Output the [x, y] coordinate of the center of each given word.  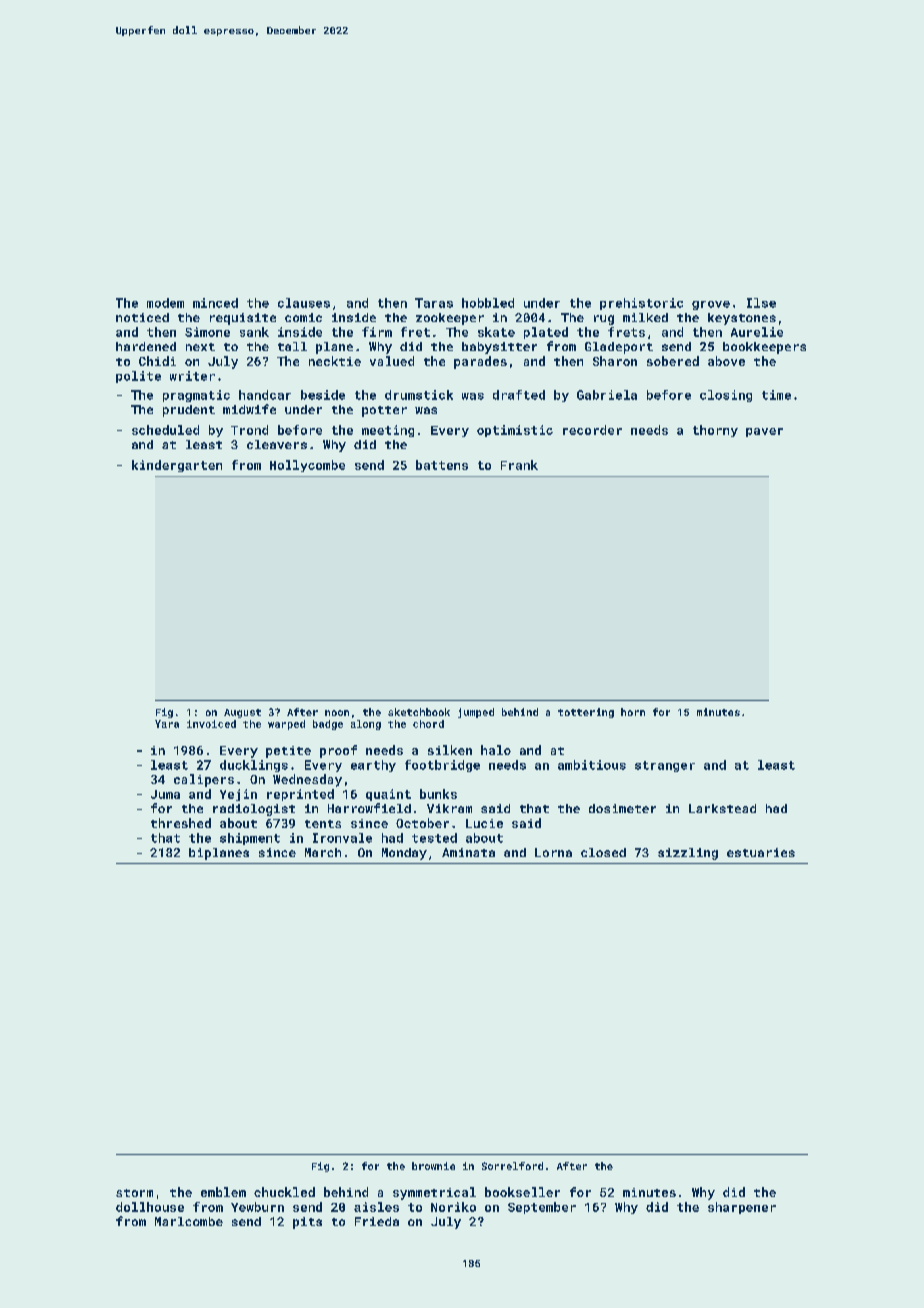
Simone [207, 332]
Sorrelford [512, 1166]
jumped [476, 713]
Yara [167, 724]
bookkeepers [764, 348]
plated [546, 333]
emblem [223, 1192]
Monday [404, 854]
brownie [433, 1166]
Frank [519, 465]
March [323, 852]
